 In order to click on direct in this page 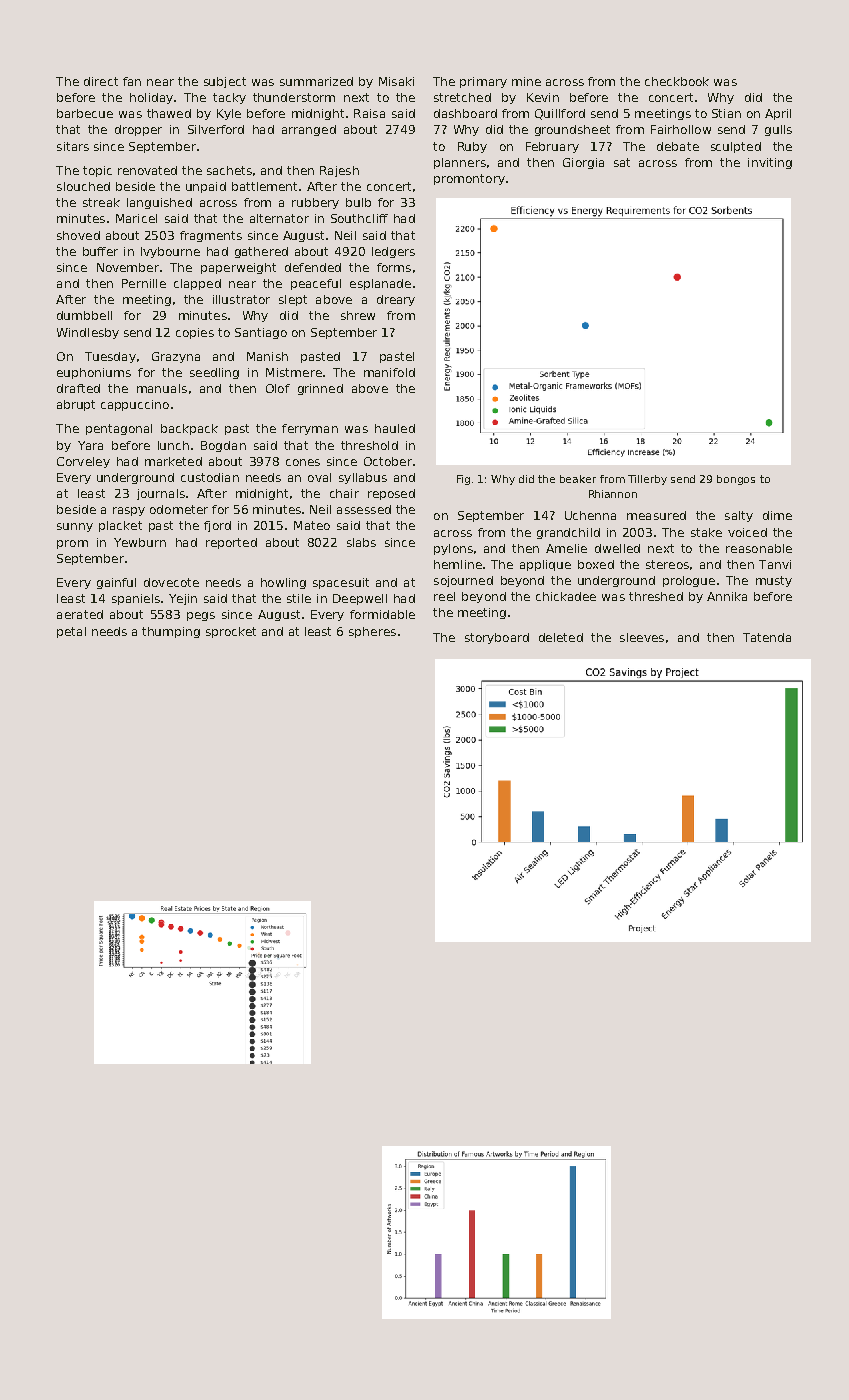, I will do `click(101, 81)`.
